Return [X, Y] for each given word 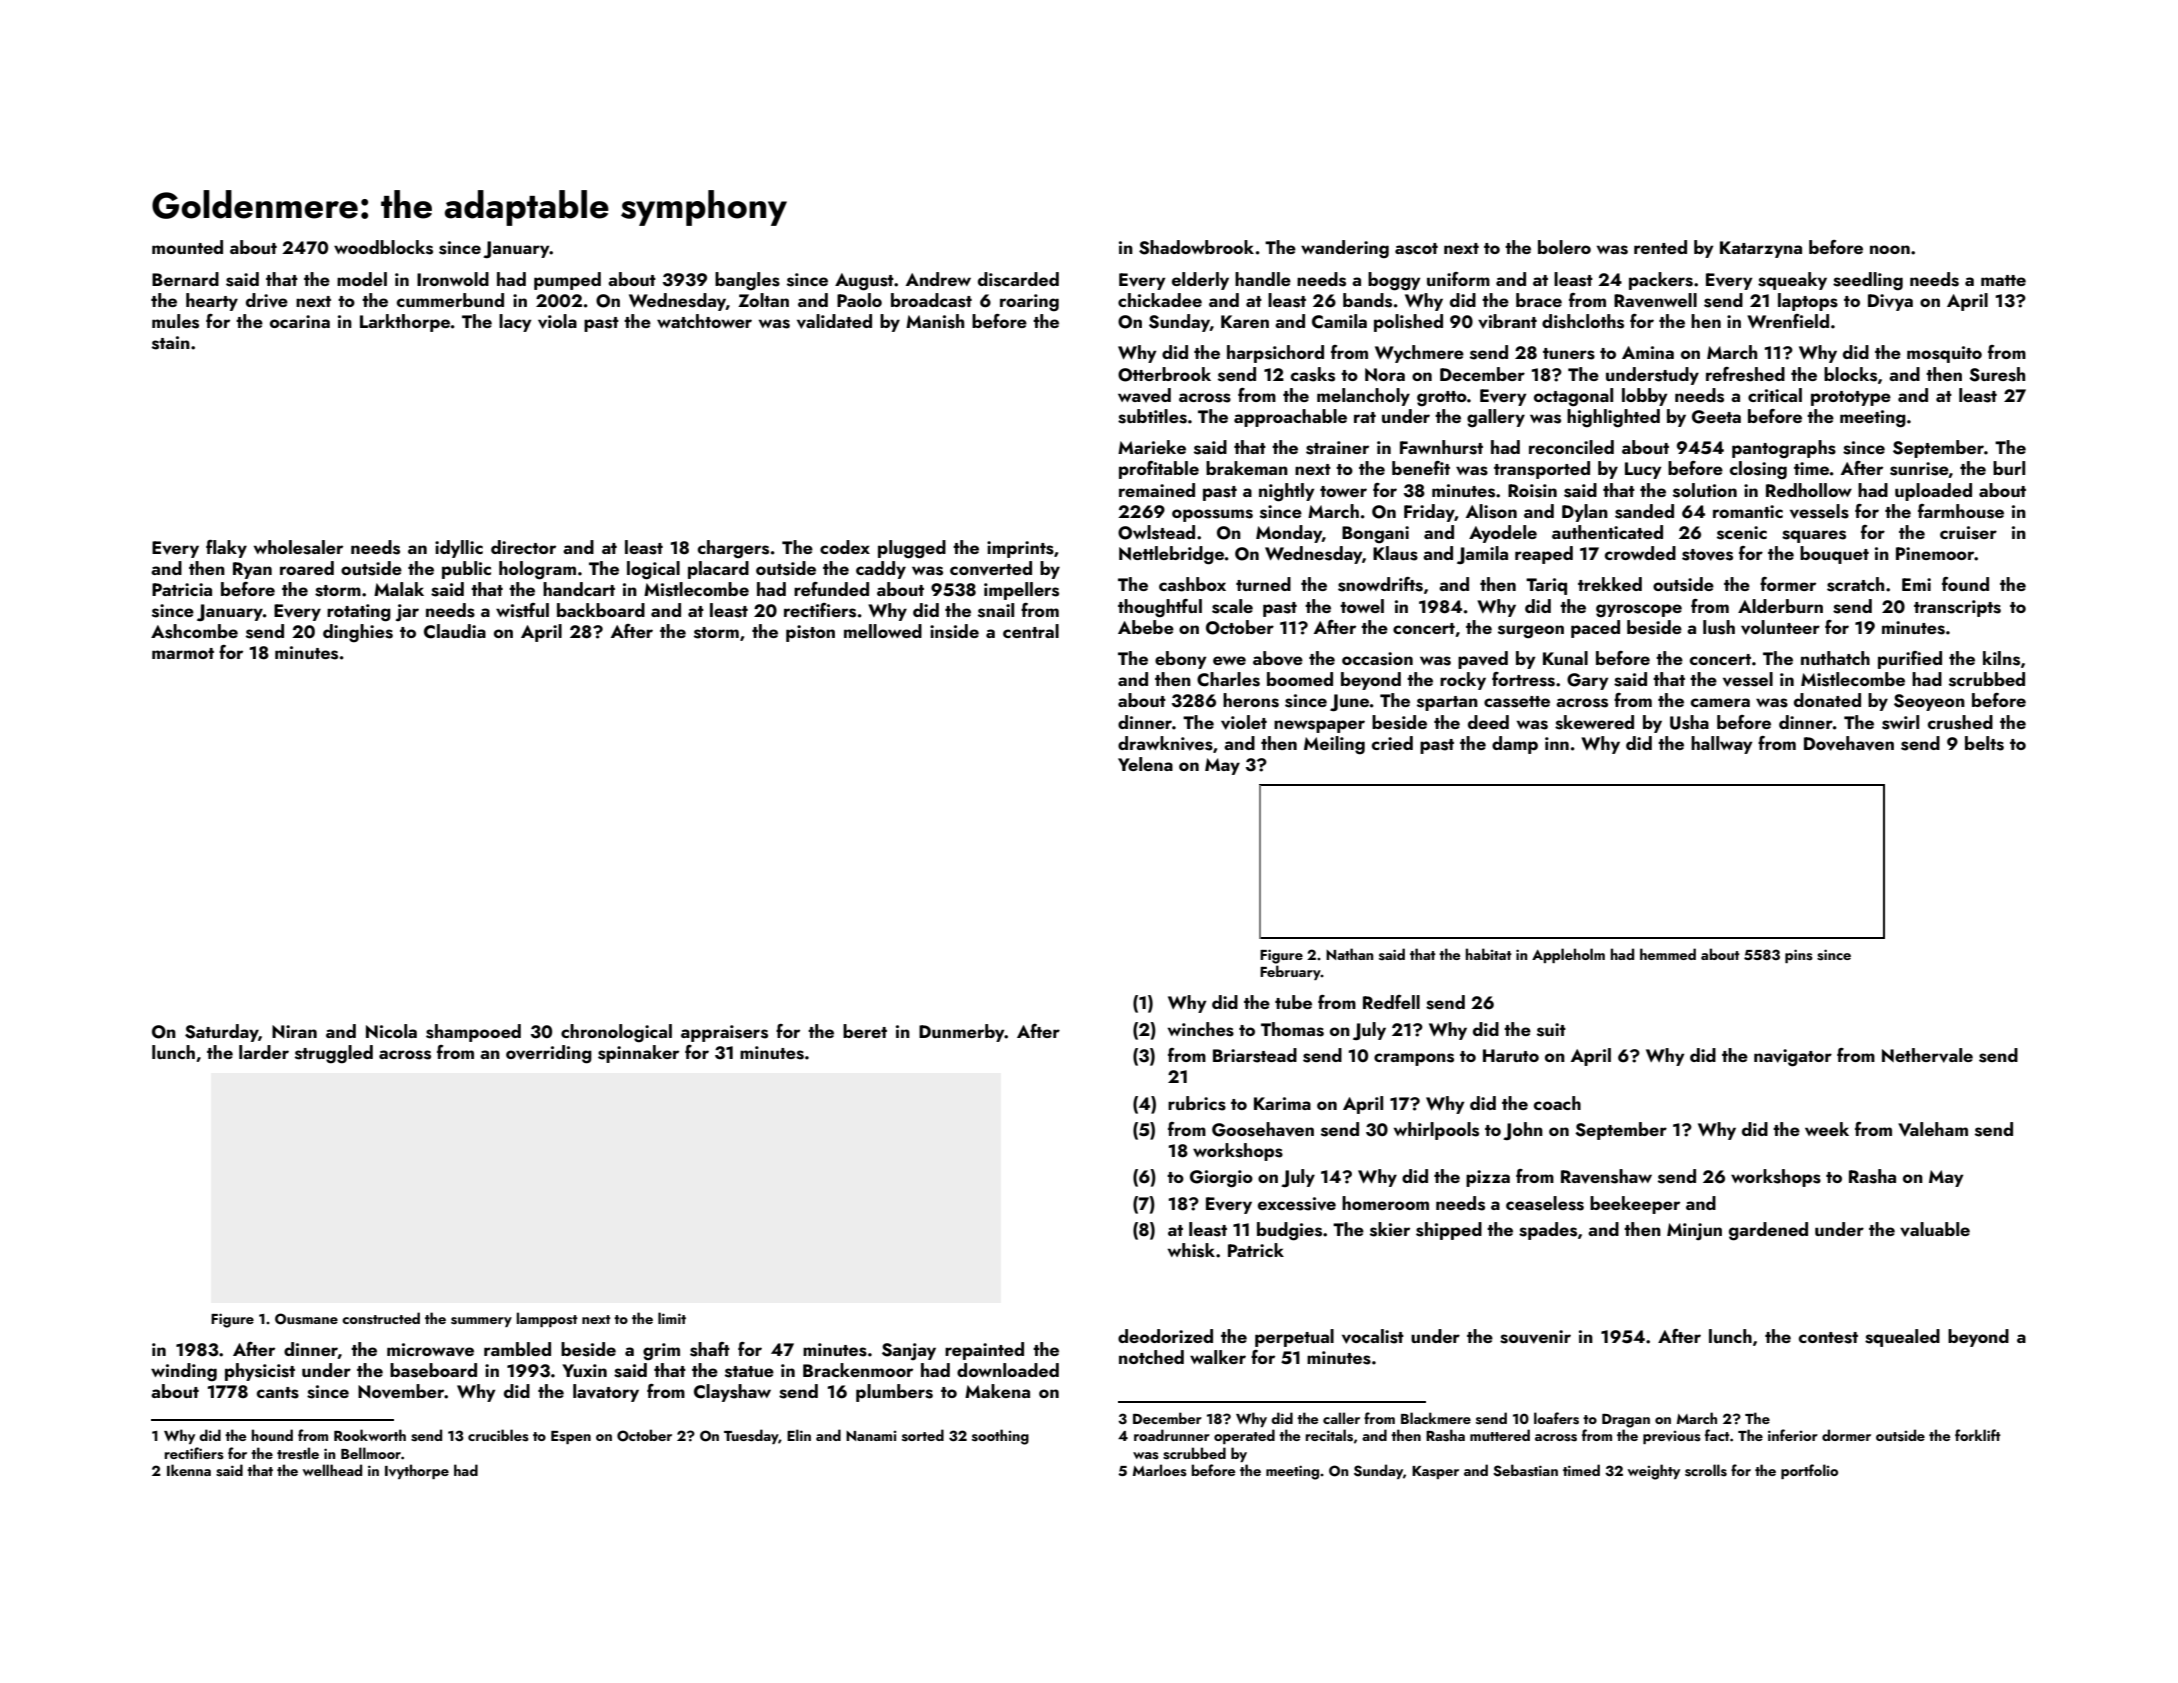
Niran [294, 1031]
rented [1660, 247]
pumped [567, 281]
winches [1201, 1029]
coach [1557, 1103]
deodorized [1165, 1336]
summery [481, 1322]
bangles [747, 281]
